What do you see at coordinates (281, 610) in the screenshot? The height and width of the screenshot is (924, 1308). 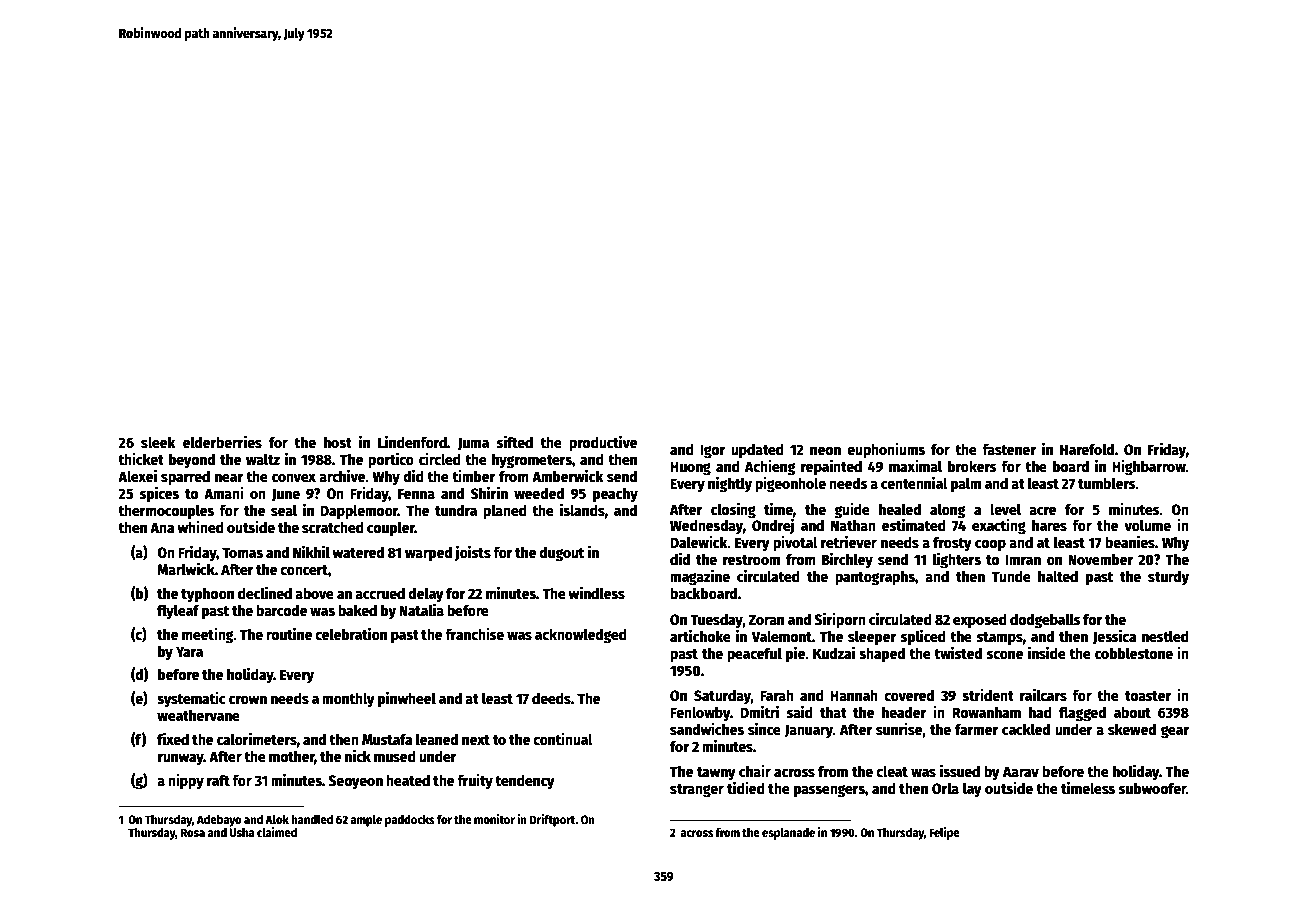 I see `barcode` at bounding box center [281, 610].
